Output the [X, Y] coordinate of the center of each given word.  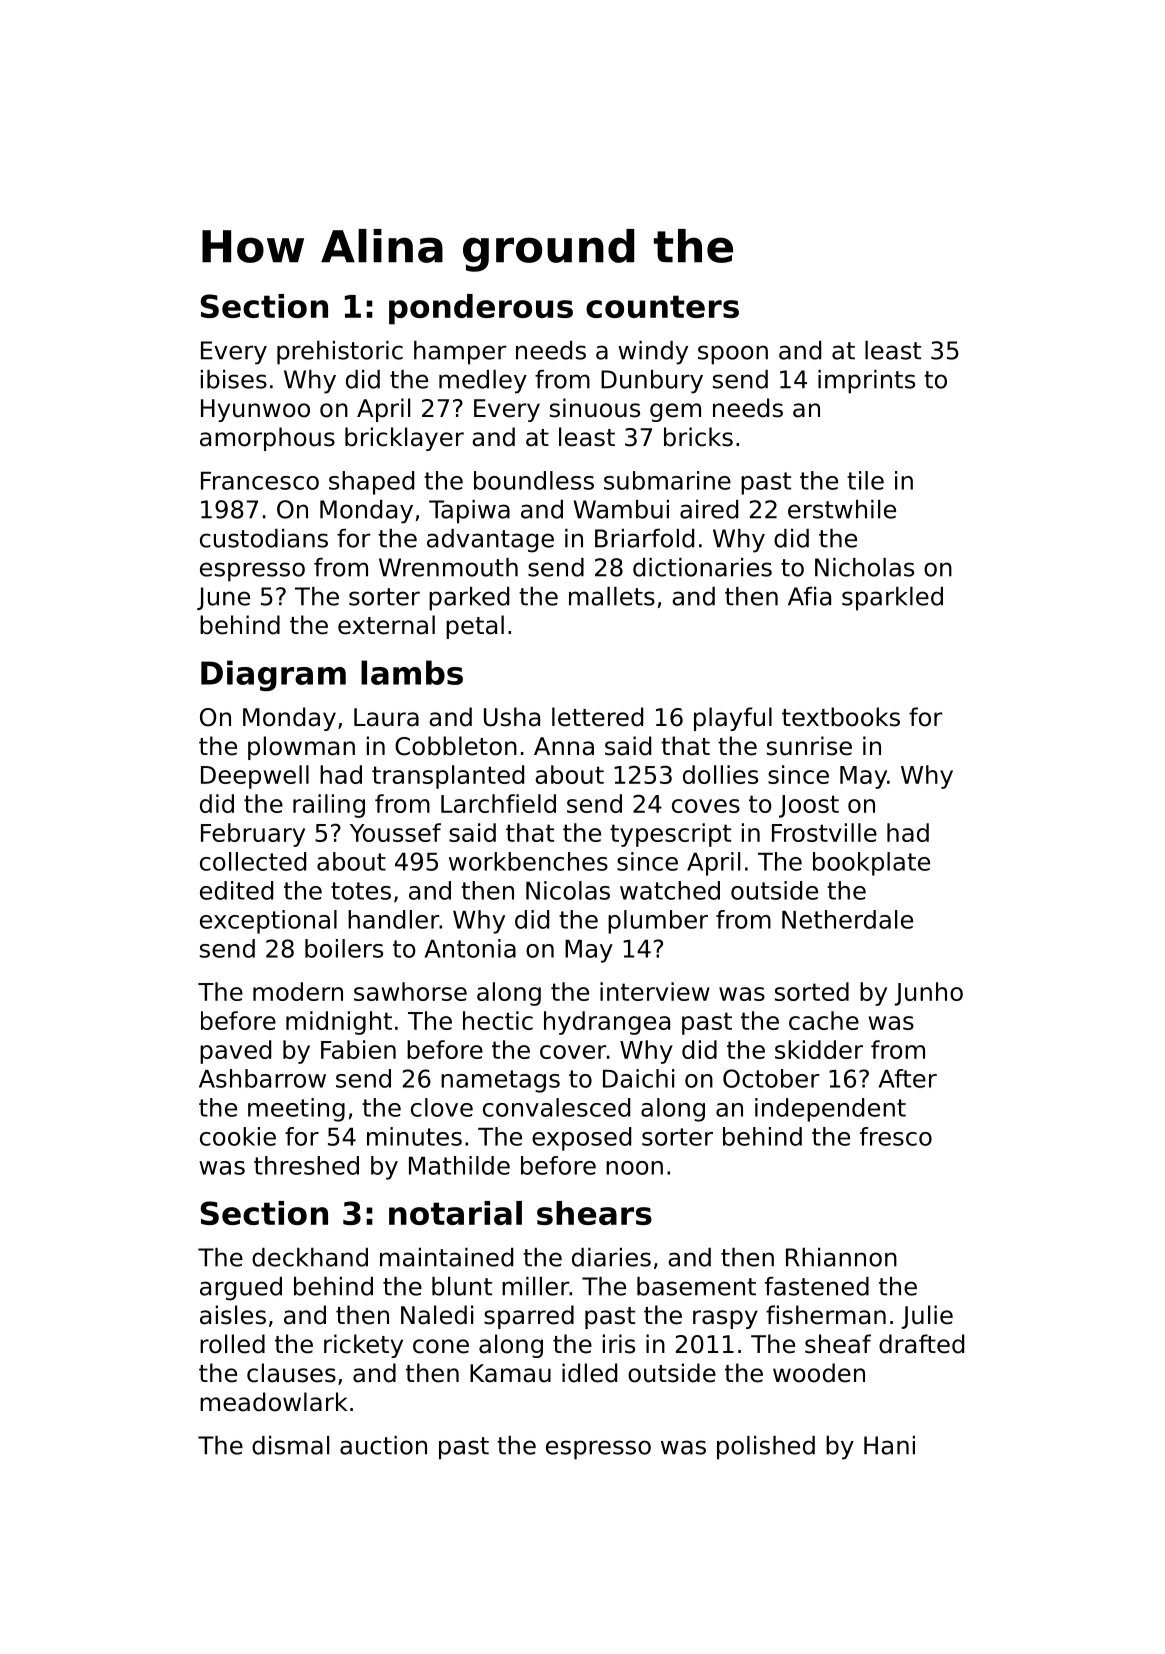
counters [662, 306]
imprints [866, 382]
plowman [301, 748]
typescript [670, 835]
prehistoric [340, 353]
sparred [529, 1317]
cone [441, 1346]
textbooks [841, 717]
